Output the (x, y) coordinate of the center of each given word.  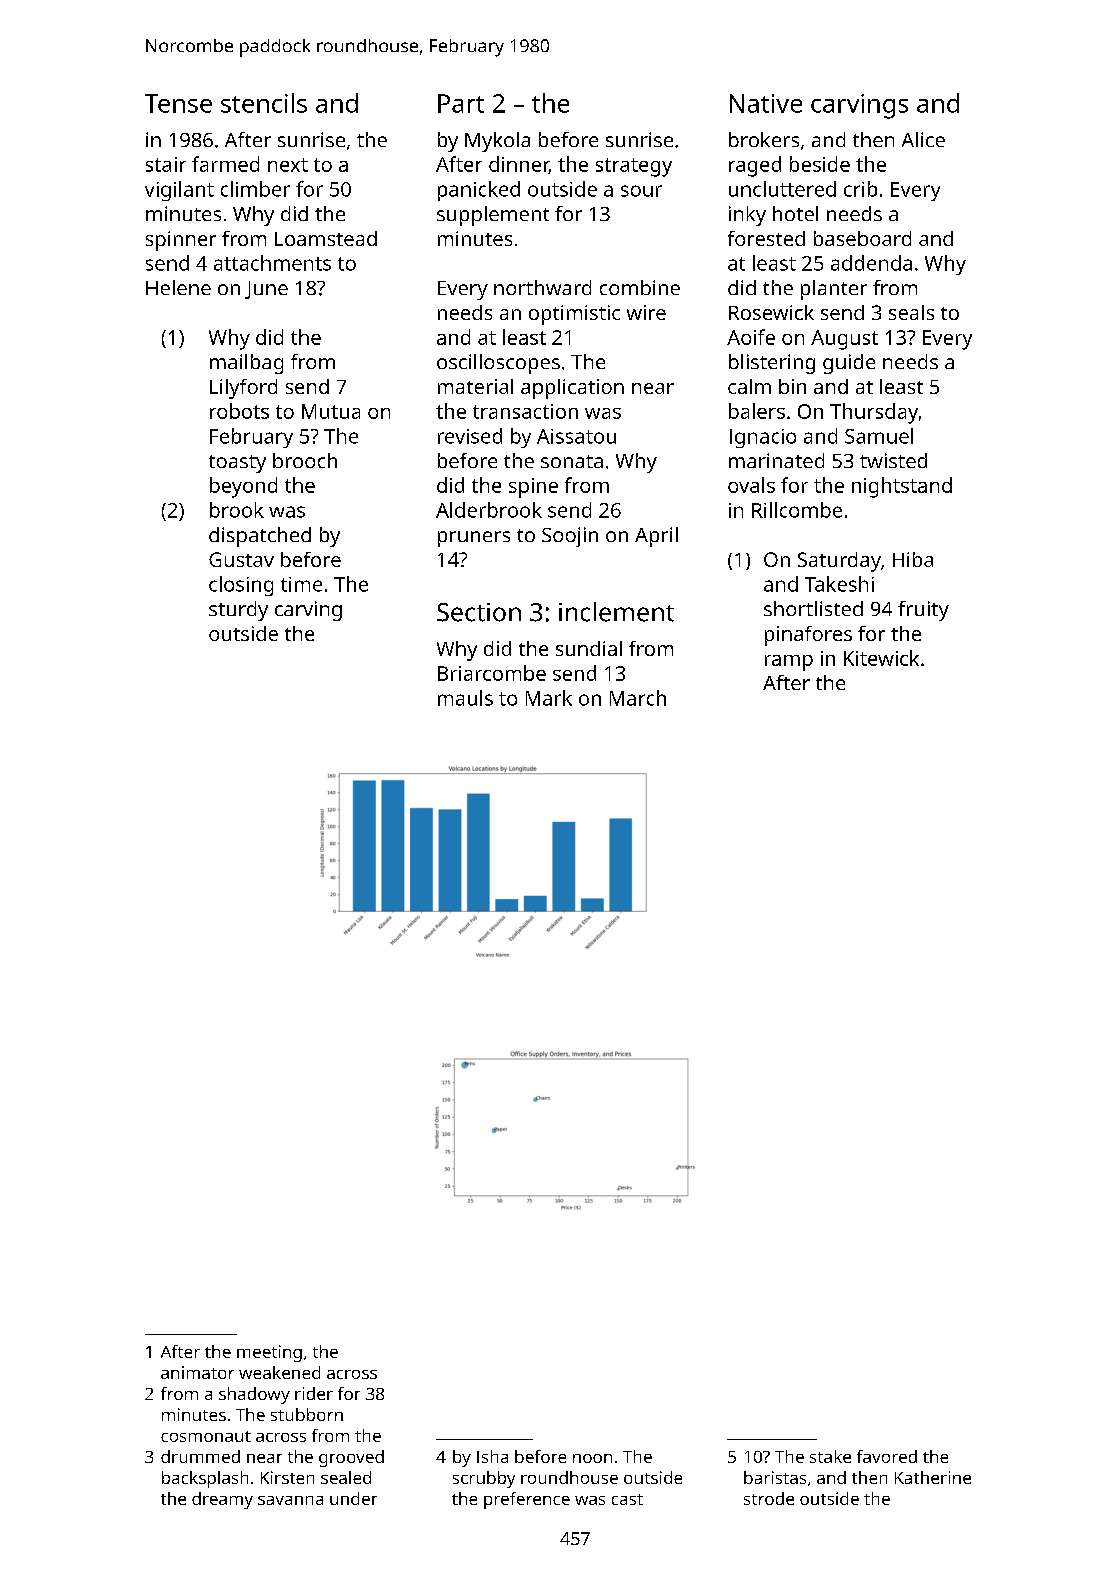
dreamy (222, 1500)
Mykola (497, 142)
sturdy (238, 611)
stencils (264, 103)
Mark (549, 698)
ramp (789, 663)
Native (766, 103)
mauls (465, 698)
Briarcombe (492, 673)
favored (887, 1456)
